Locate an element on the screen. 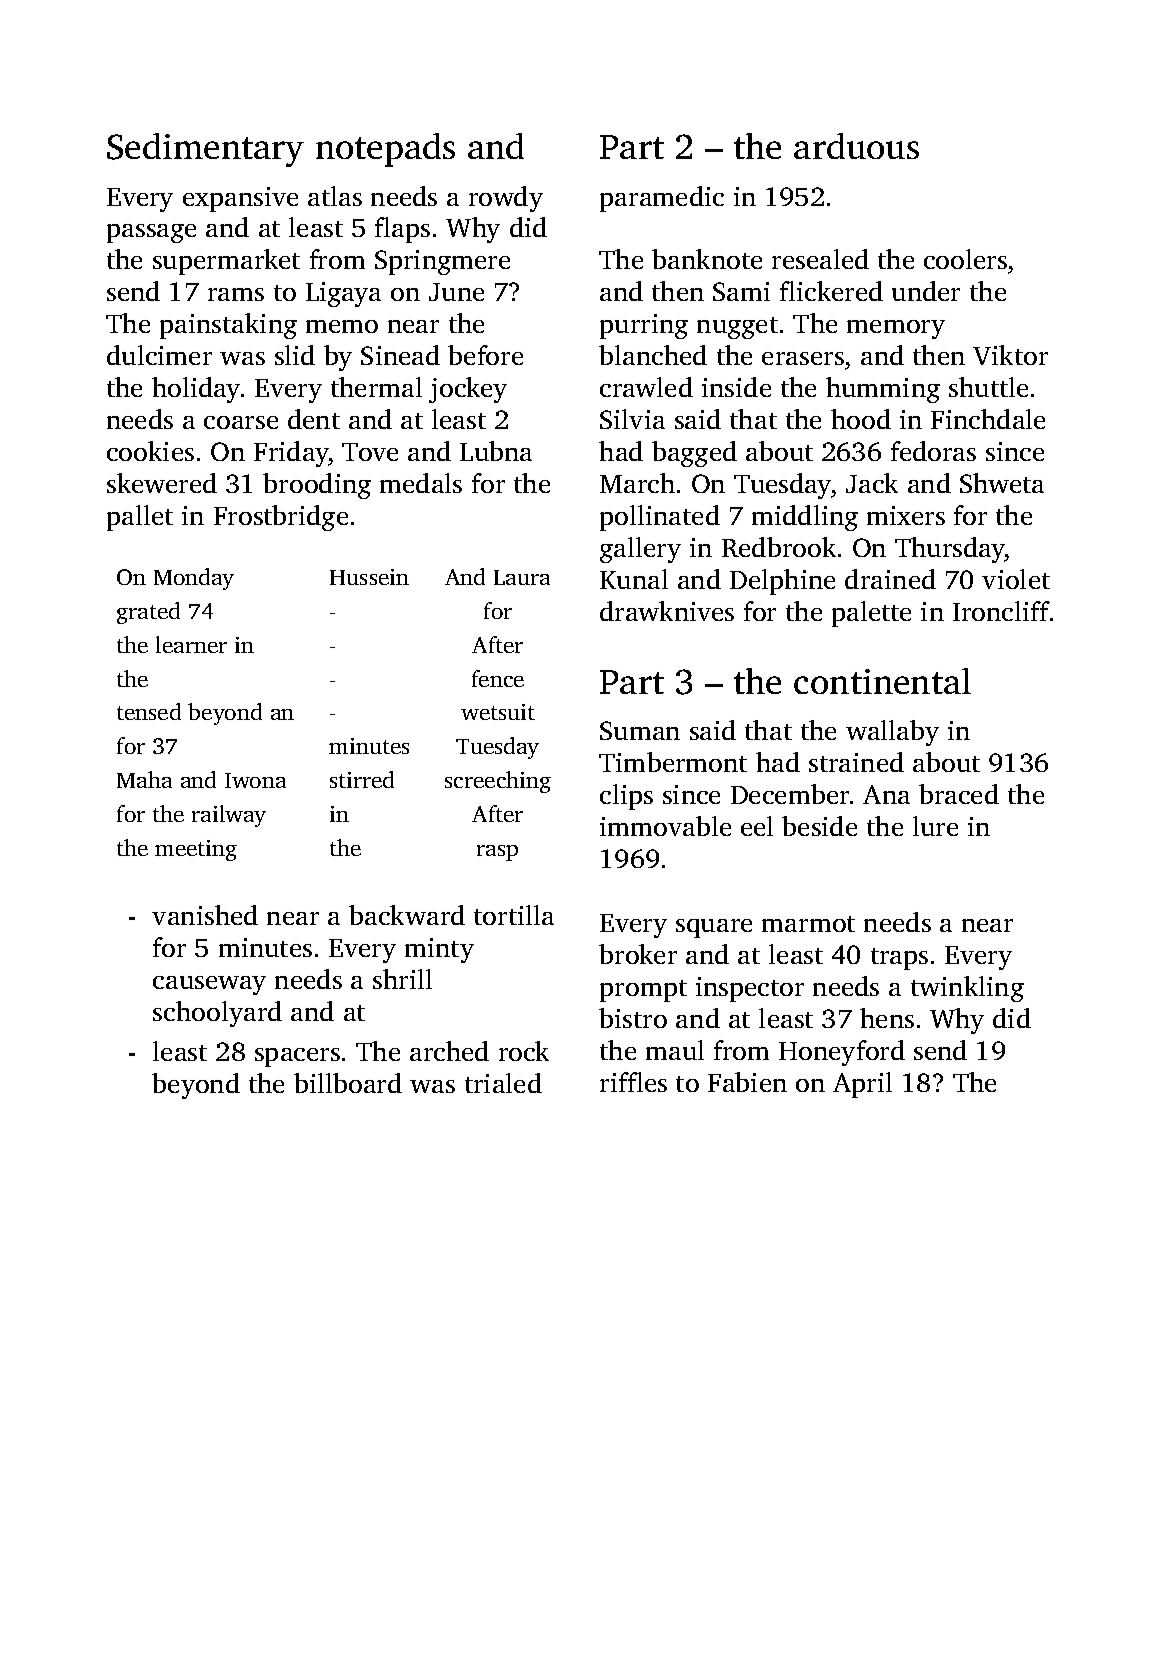 The image size is (1165, 1654). Sedimentary is located at coordinates (205, 150).
